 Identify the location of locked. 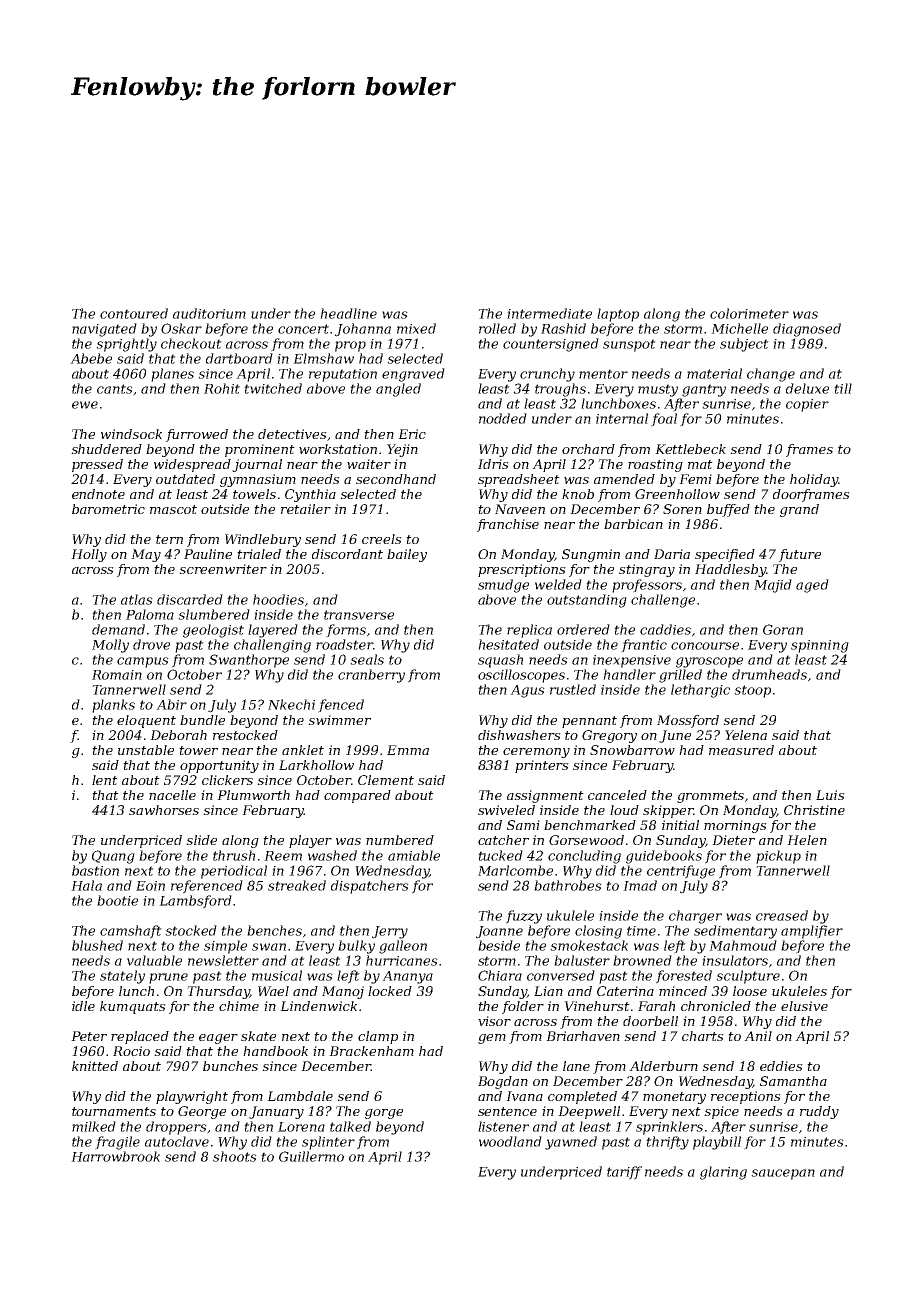
(390, 991).
